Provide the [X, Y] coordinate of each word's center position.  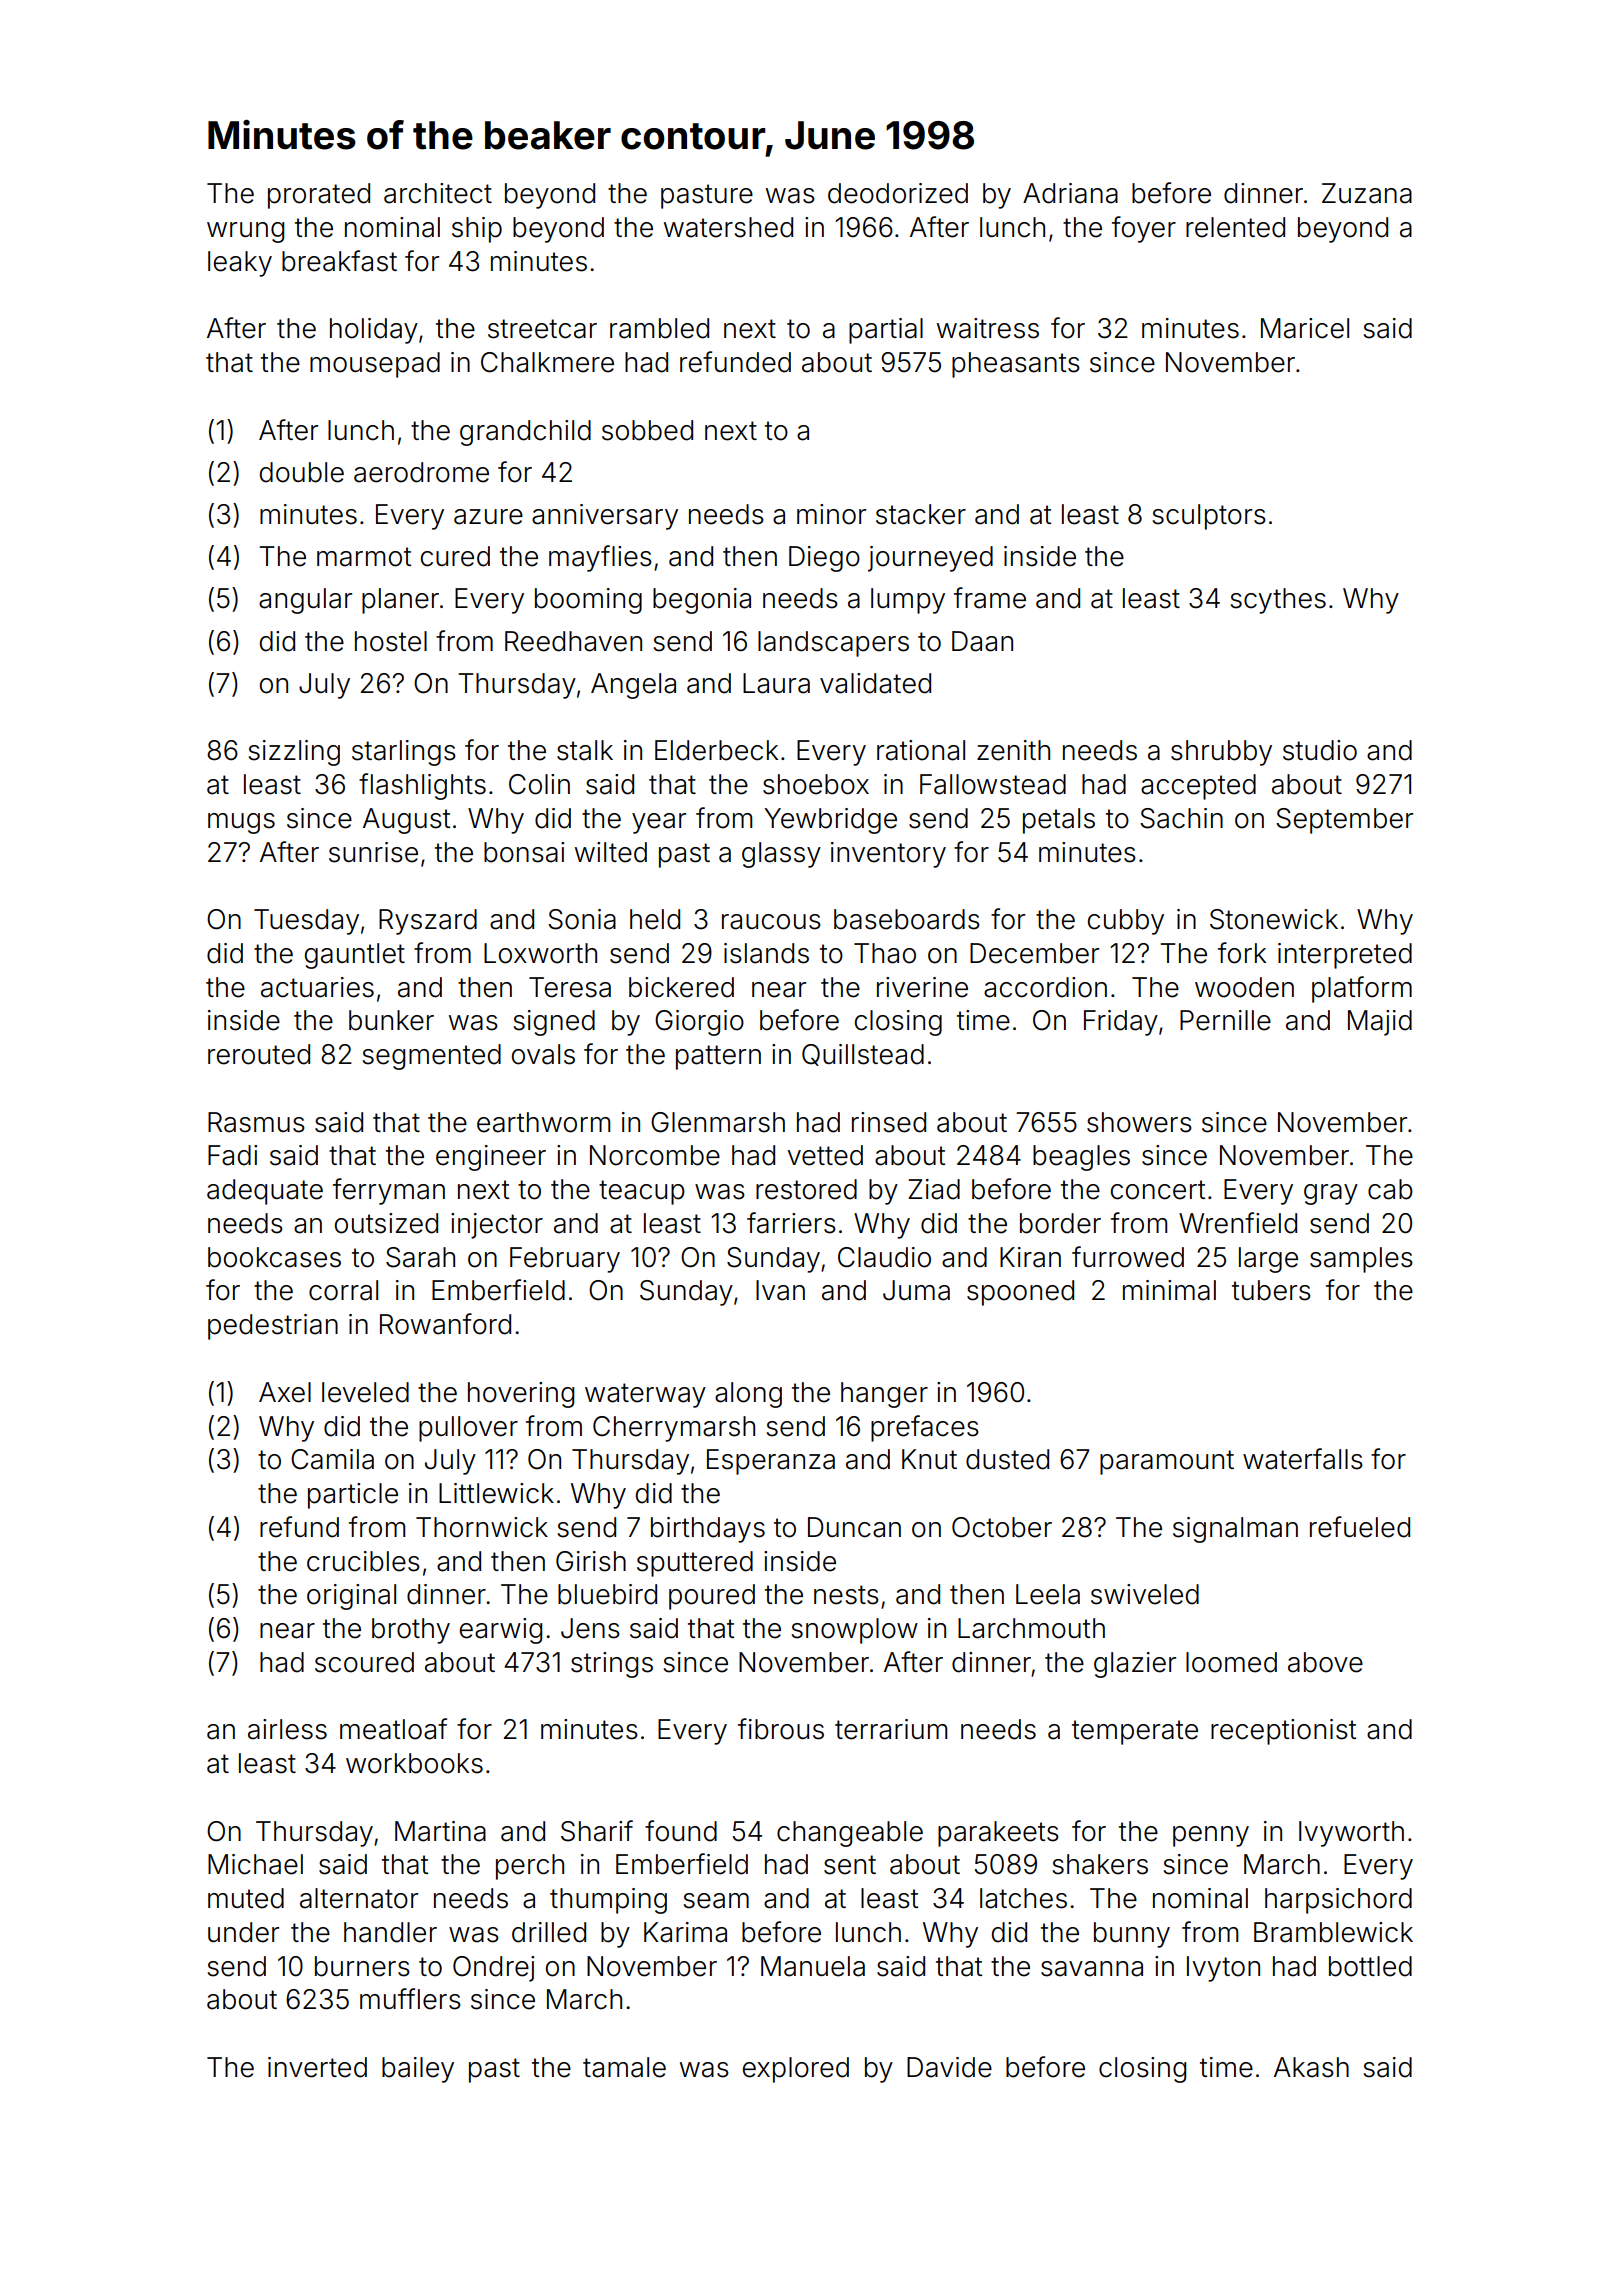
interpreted [1345, 956]
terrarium [891, 1729]
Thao [885, 953]
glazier [1135, 1665]
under [243, 1932]
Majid [1380, 1023]
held [655, 919]
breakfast [339, 261]
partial [886, 331]
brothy [411, 1631]
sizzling [294, 753]
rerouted [259, 1054]
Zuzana [1367, 193]
